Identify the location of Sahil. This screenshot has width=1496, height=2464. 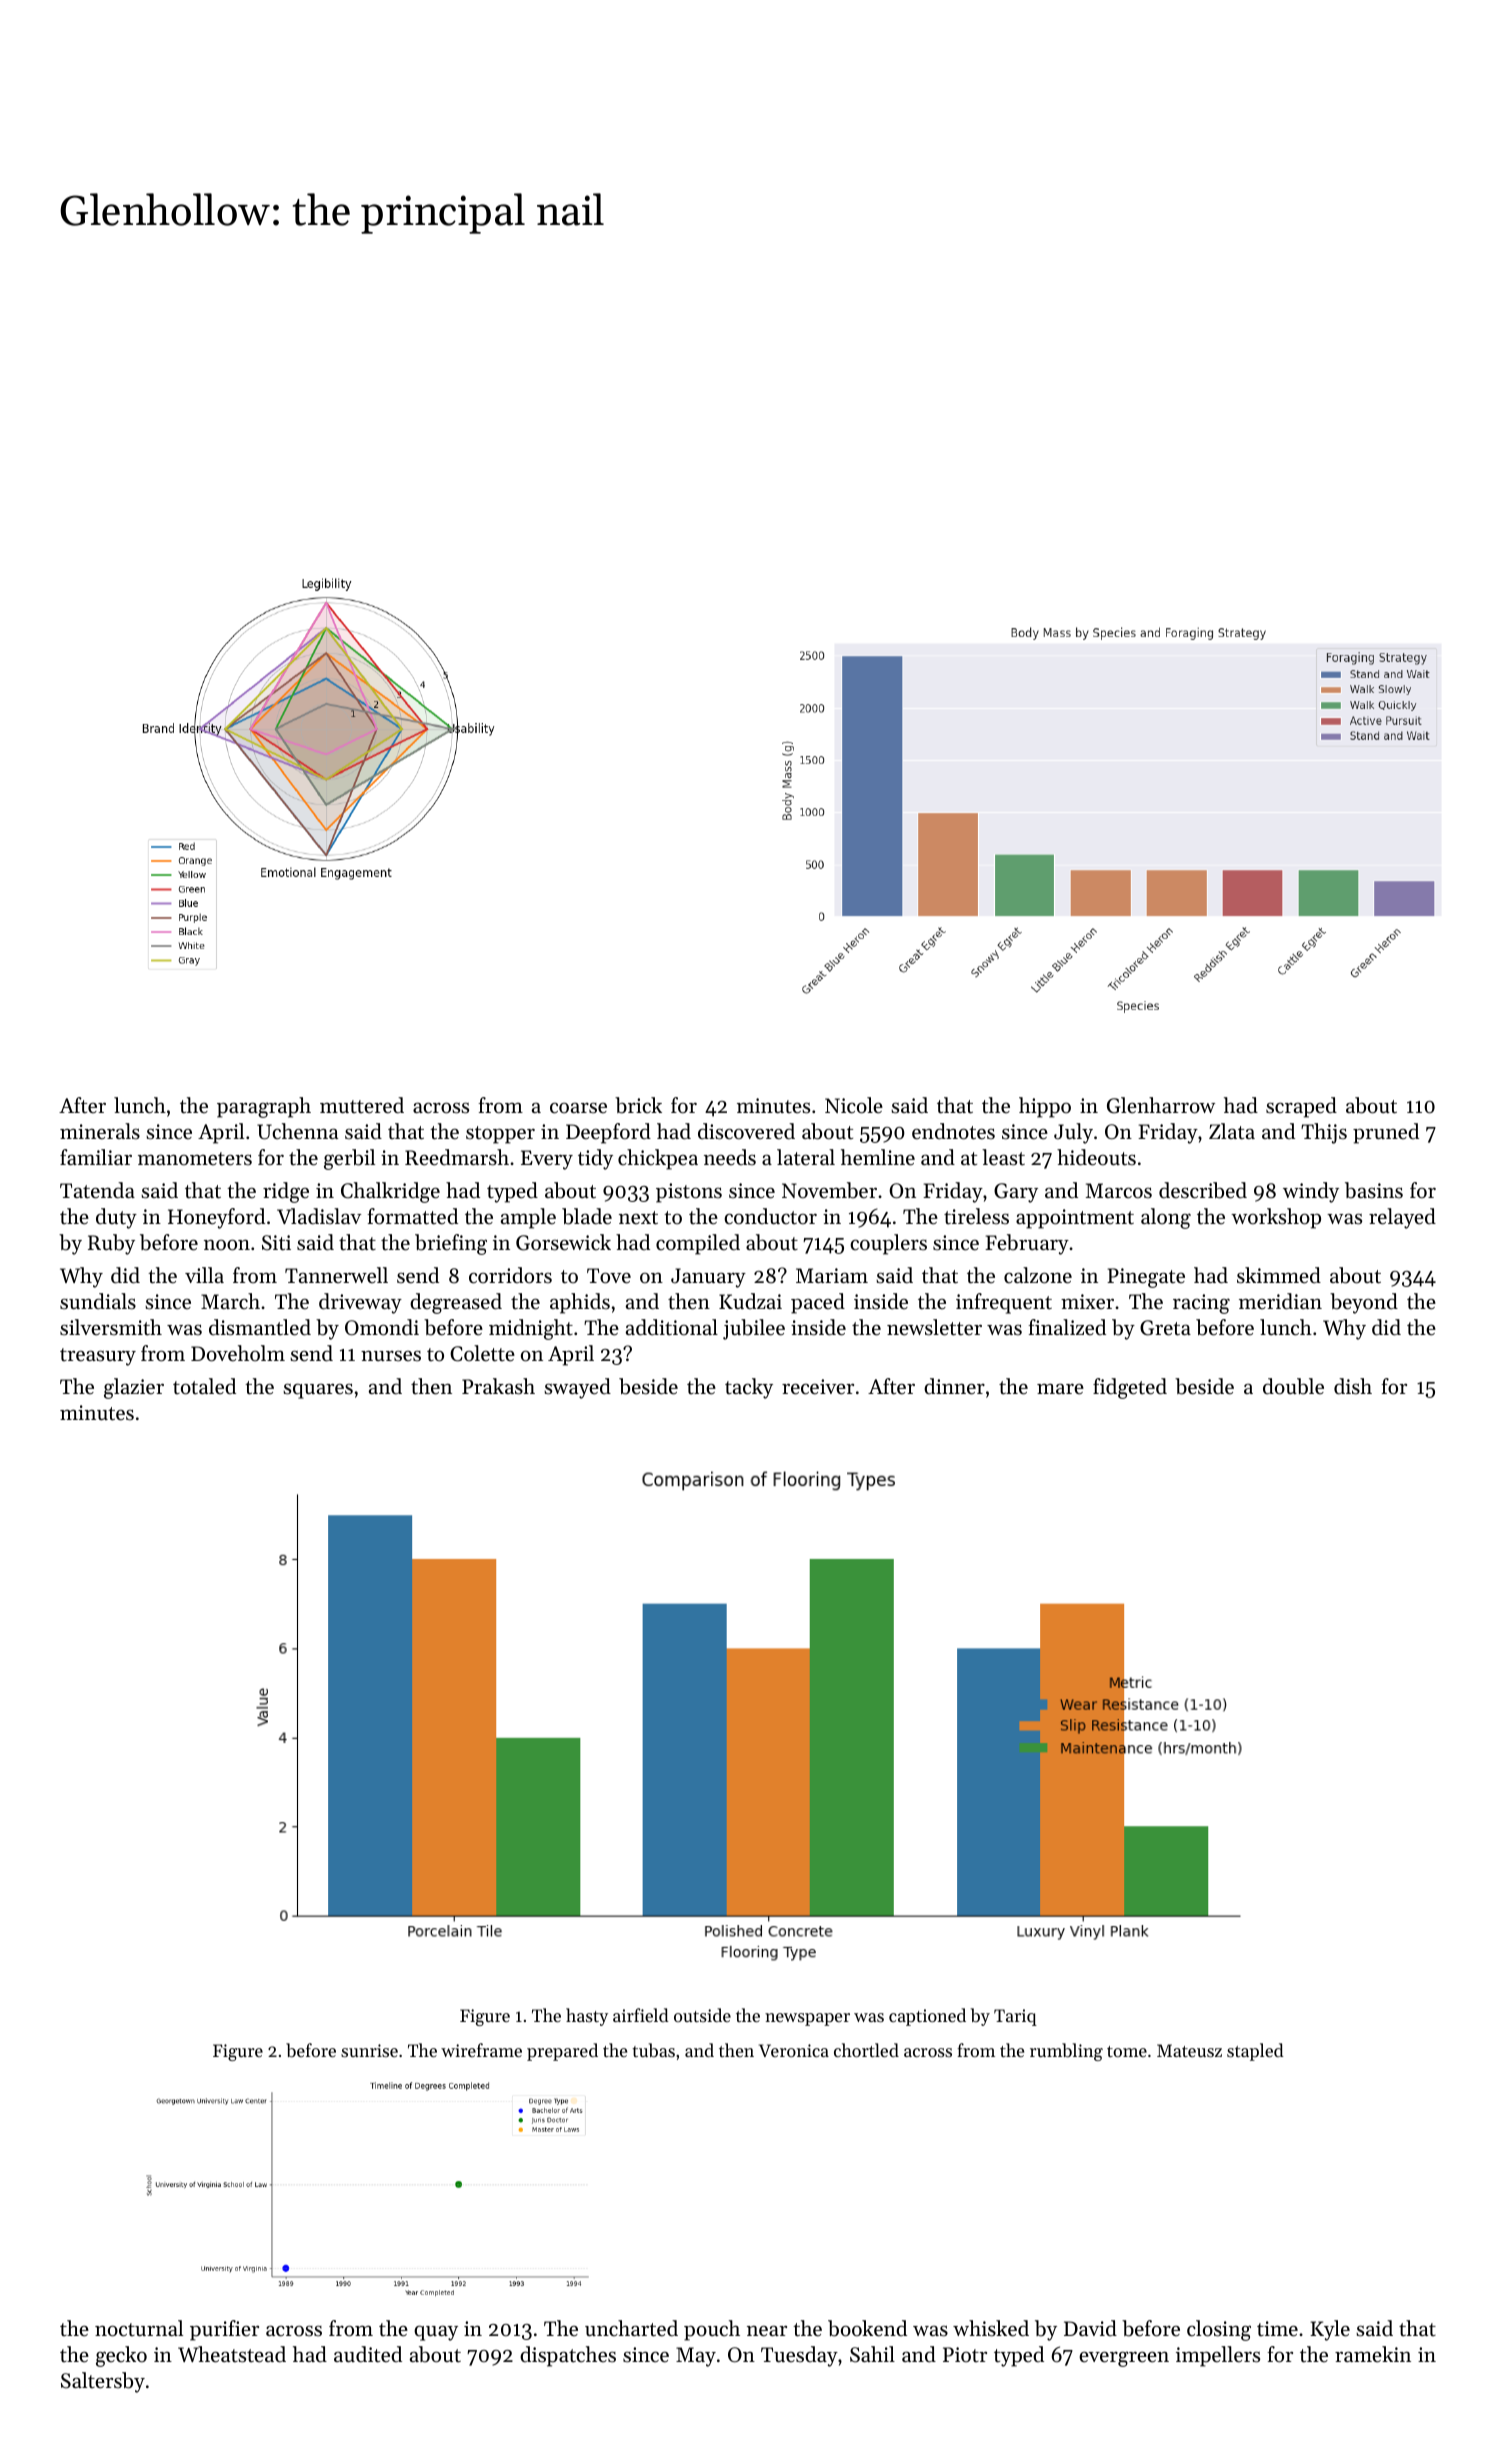
(872, 2354).
